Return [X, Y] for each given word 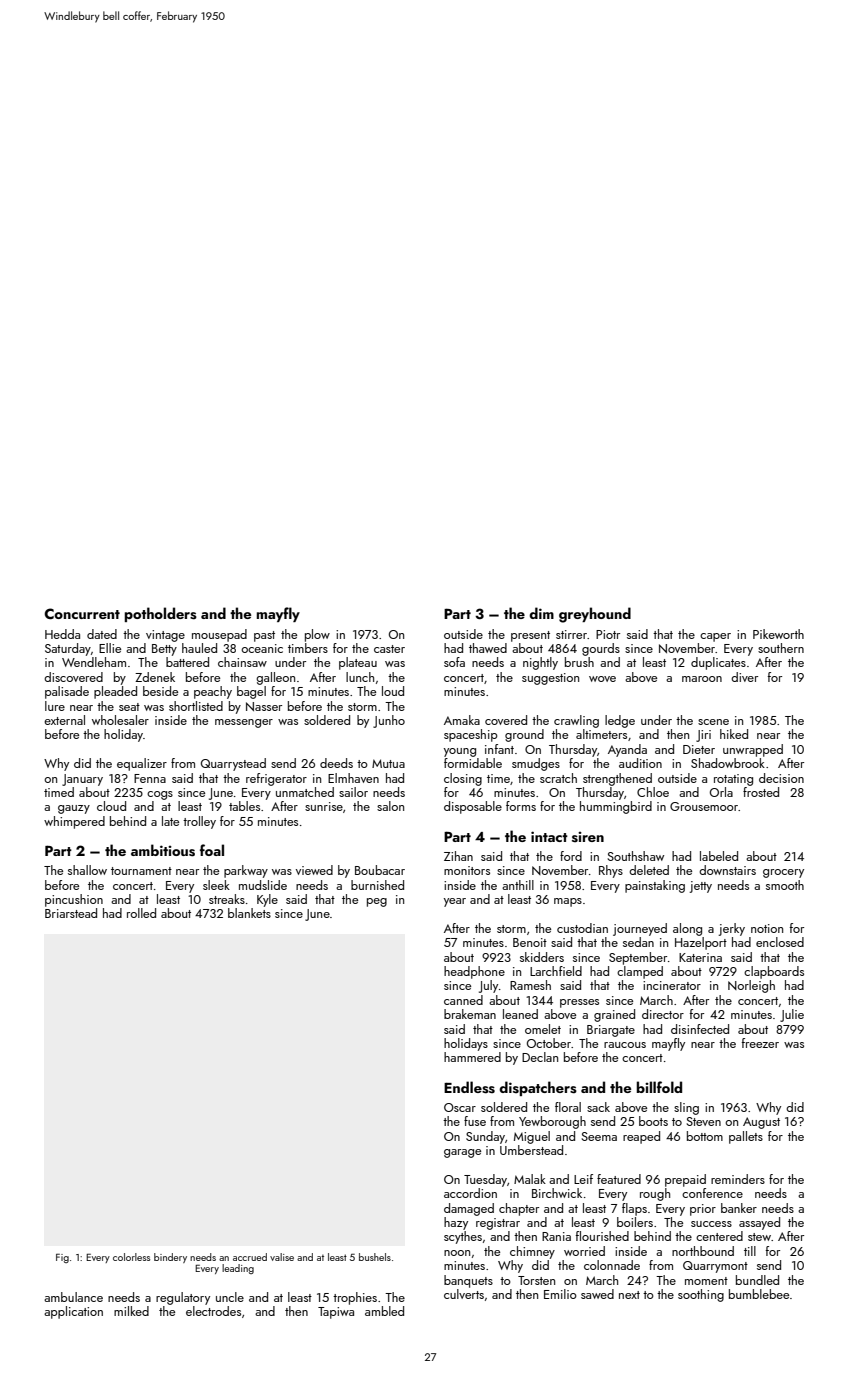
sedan [638, 942]
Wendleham [94, 662]
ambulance [73, 1297]
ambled [384, 1311]
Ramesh [530, 985]
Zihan [458, 856]
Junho [389, 721]
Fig [62, 1258]
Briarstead [71, 913]
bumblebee [759, 1294]
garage [462, 1153]
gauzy [74, 809]
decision [781, 778]
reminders [738, 1179]
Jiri [703, 736]
